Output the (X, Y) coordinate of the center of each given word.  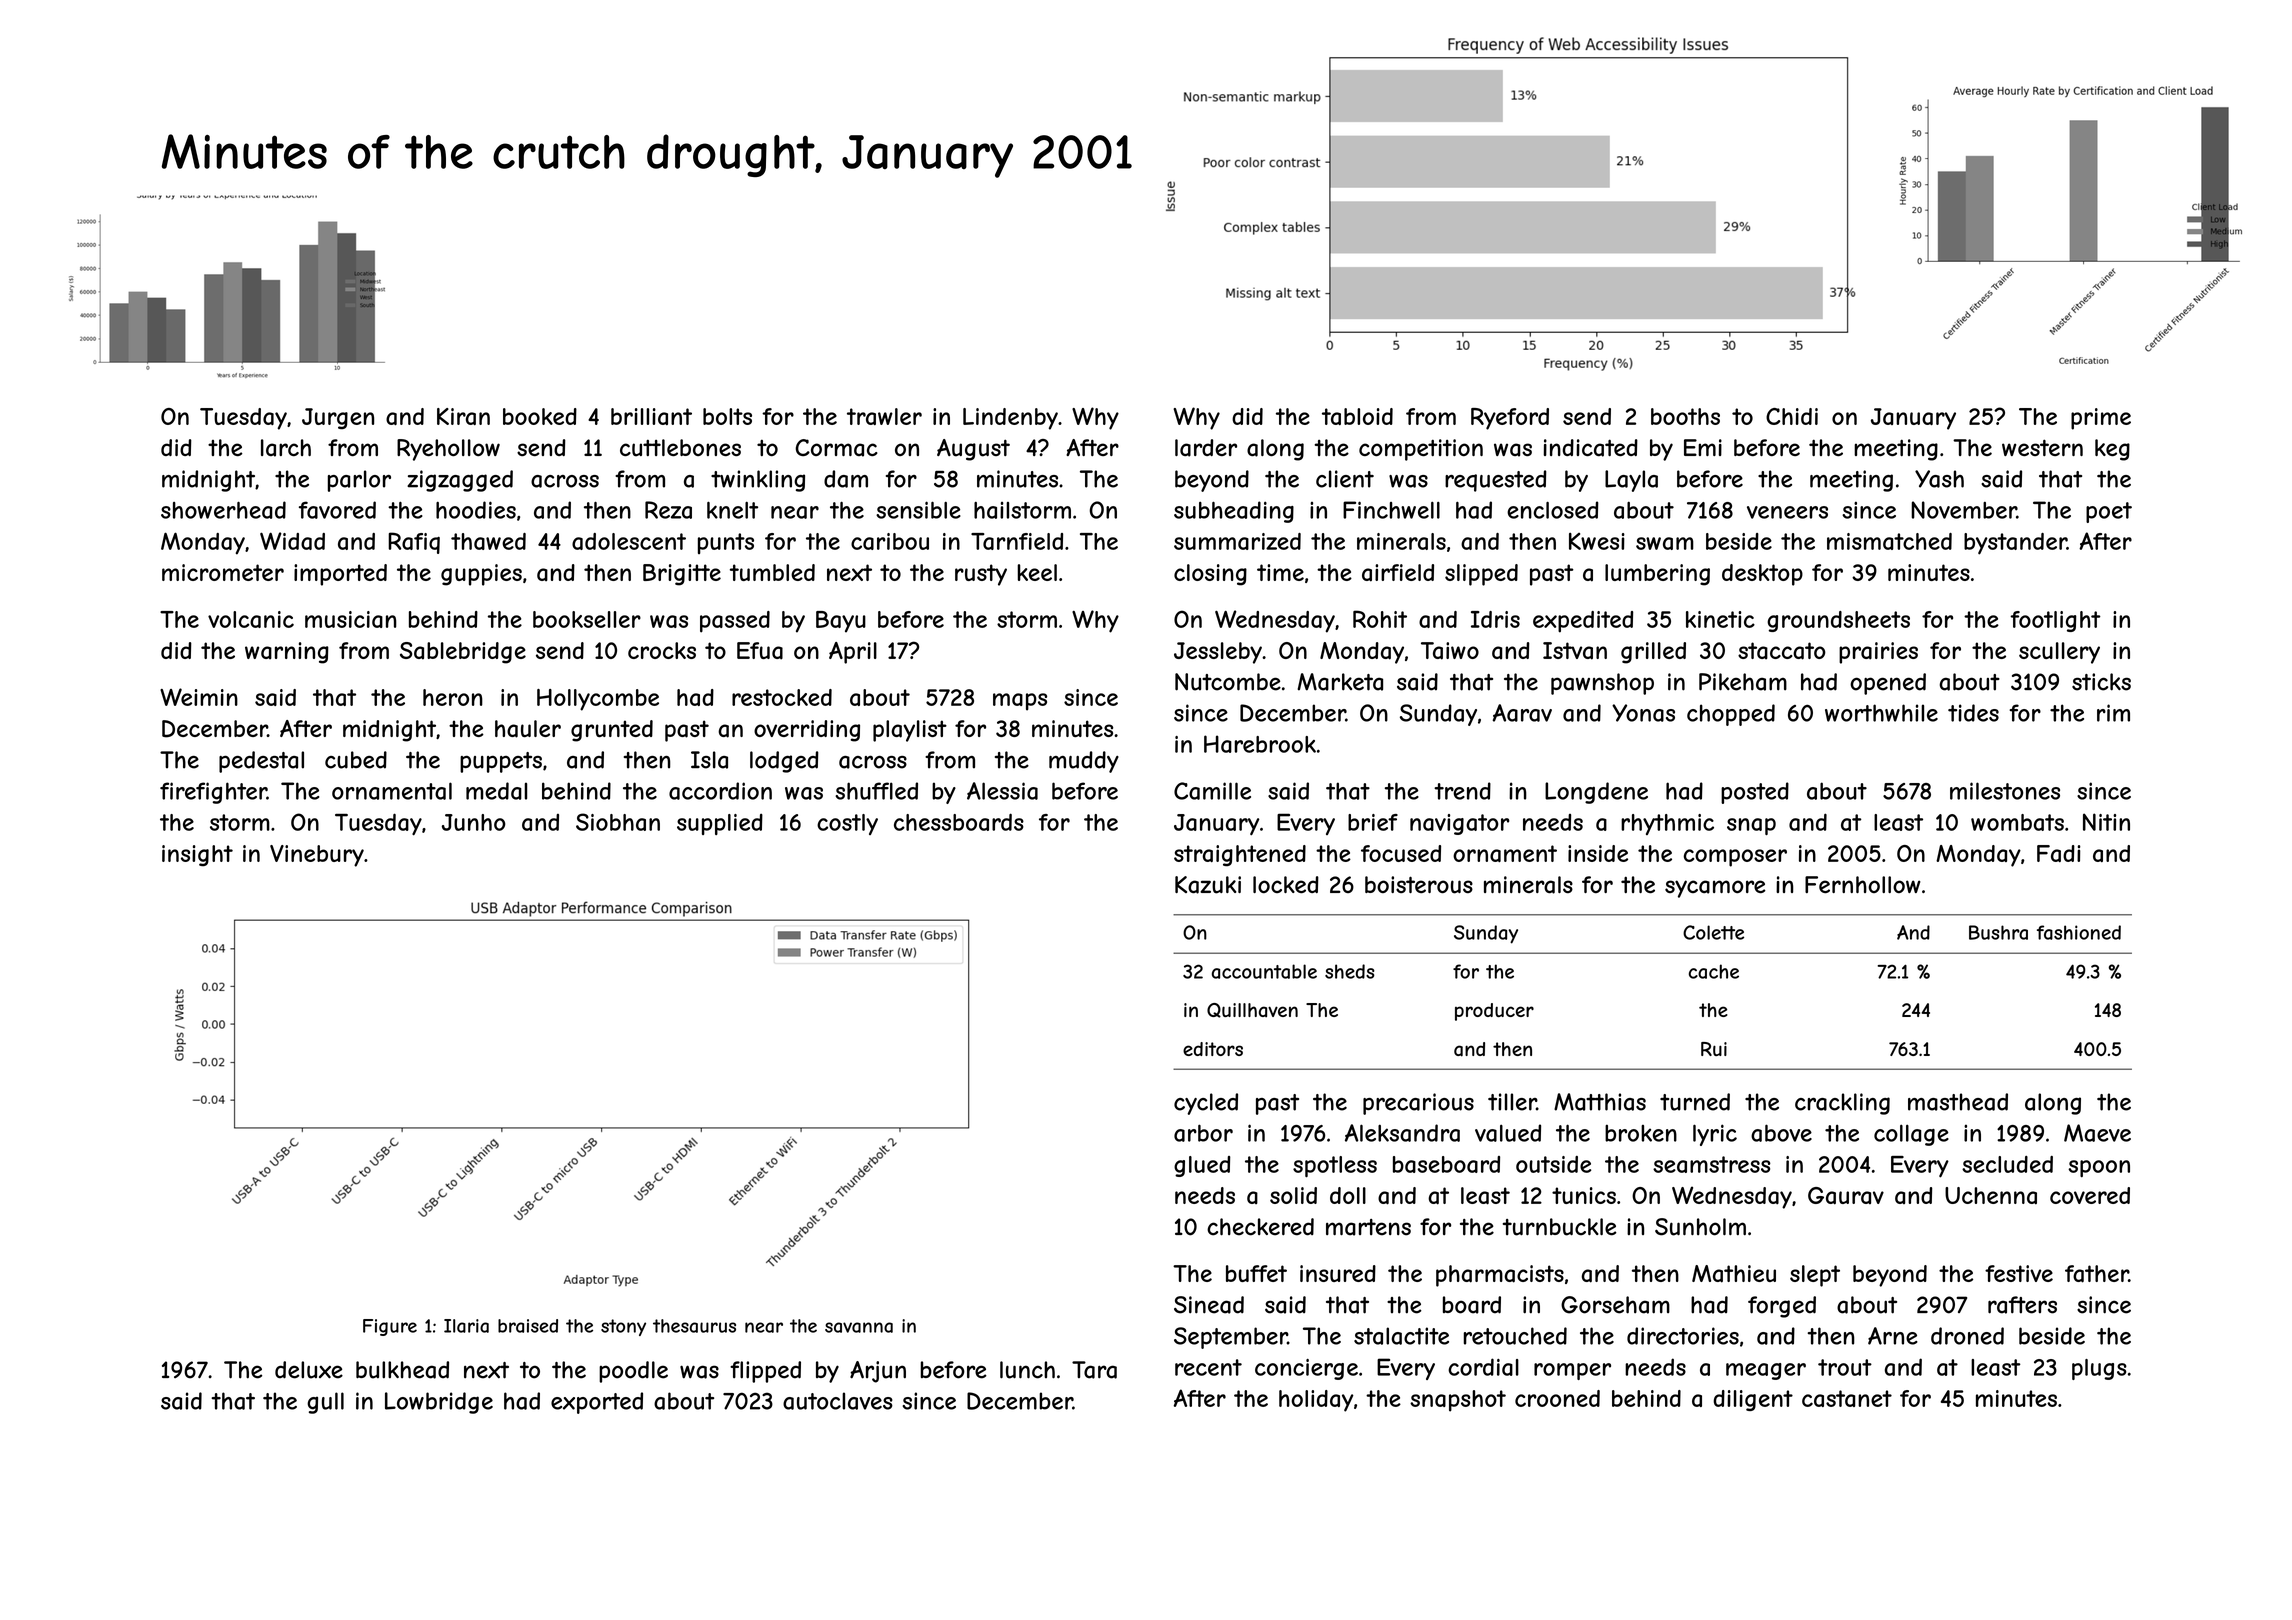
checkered (1260, 1227)
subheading (1234, 512)
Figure (390, 1327)
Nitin (2106, 822)
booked (540, 416)
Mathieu (1734, 1274)
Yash (1939, 479)
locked (1286, 885)
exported (597, 1403)
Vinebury (317, 856)
